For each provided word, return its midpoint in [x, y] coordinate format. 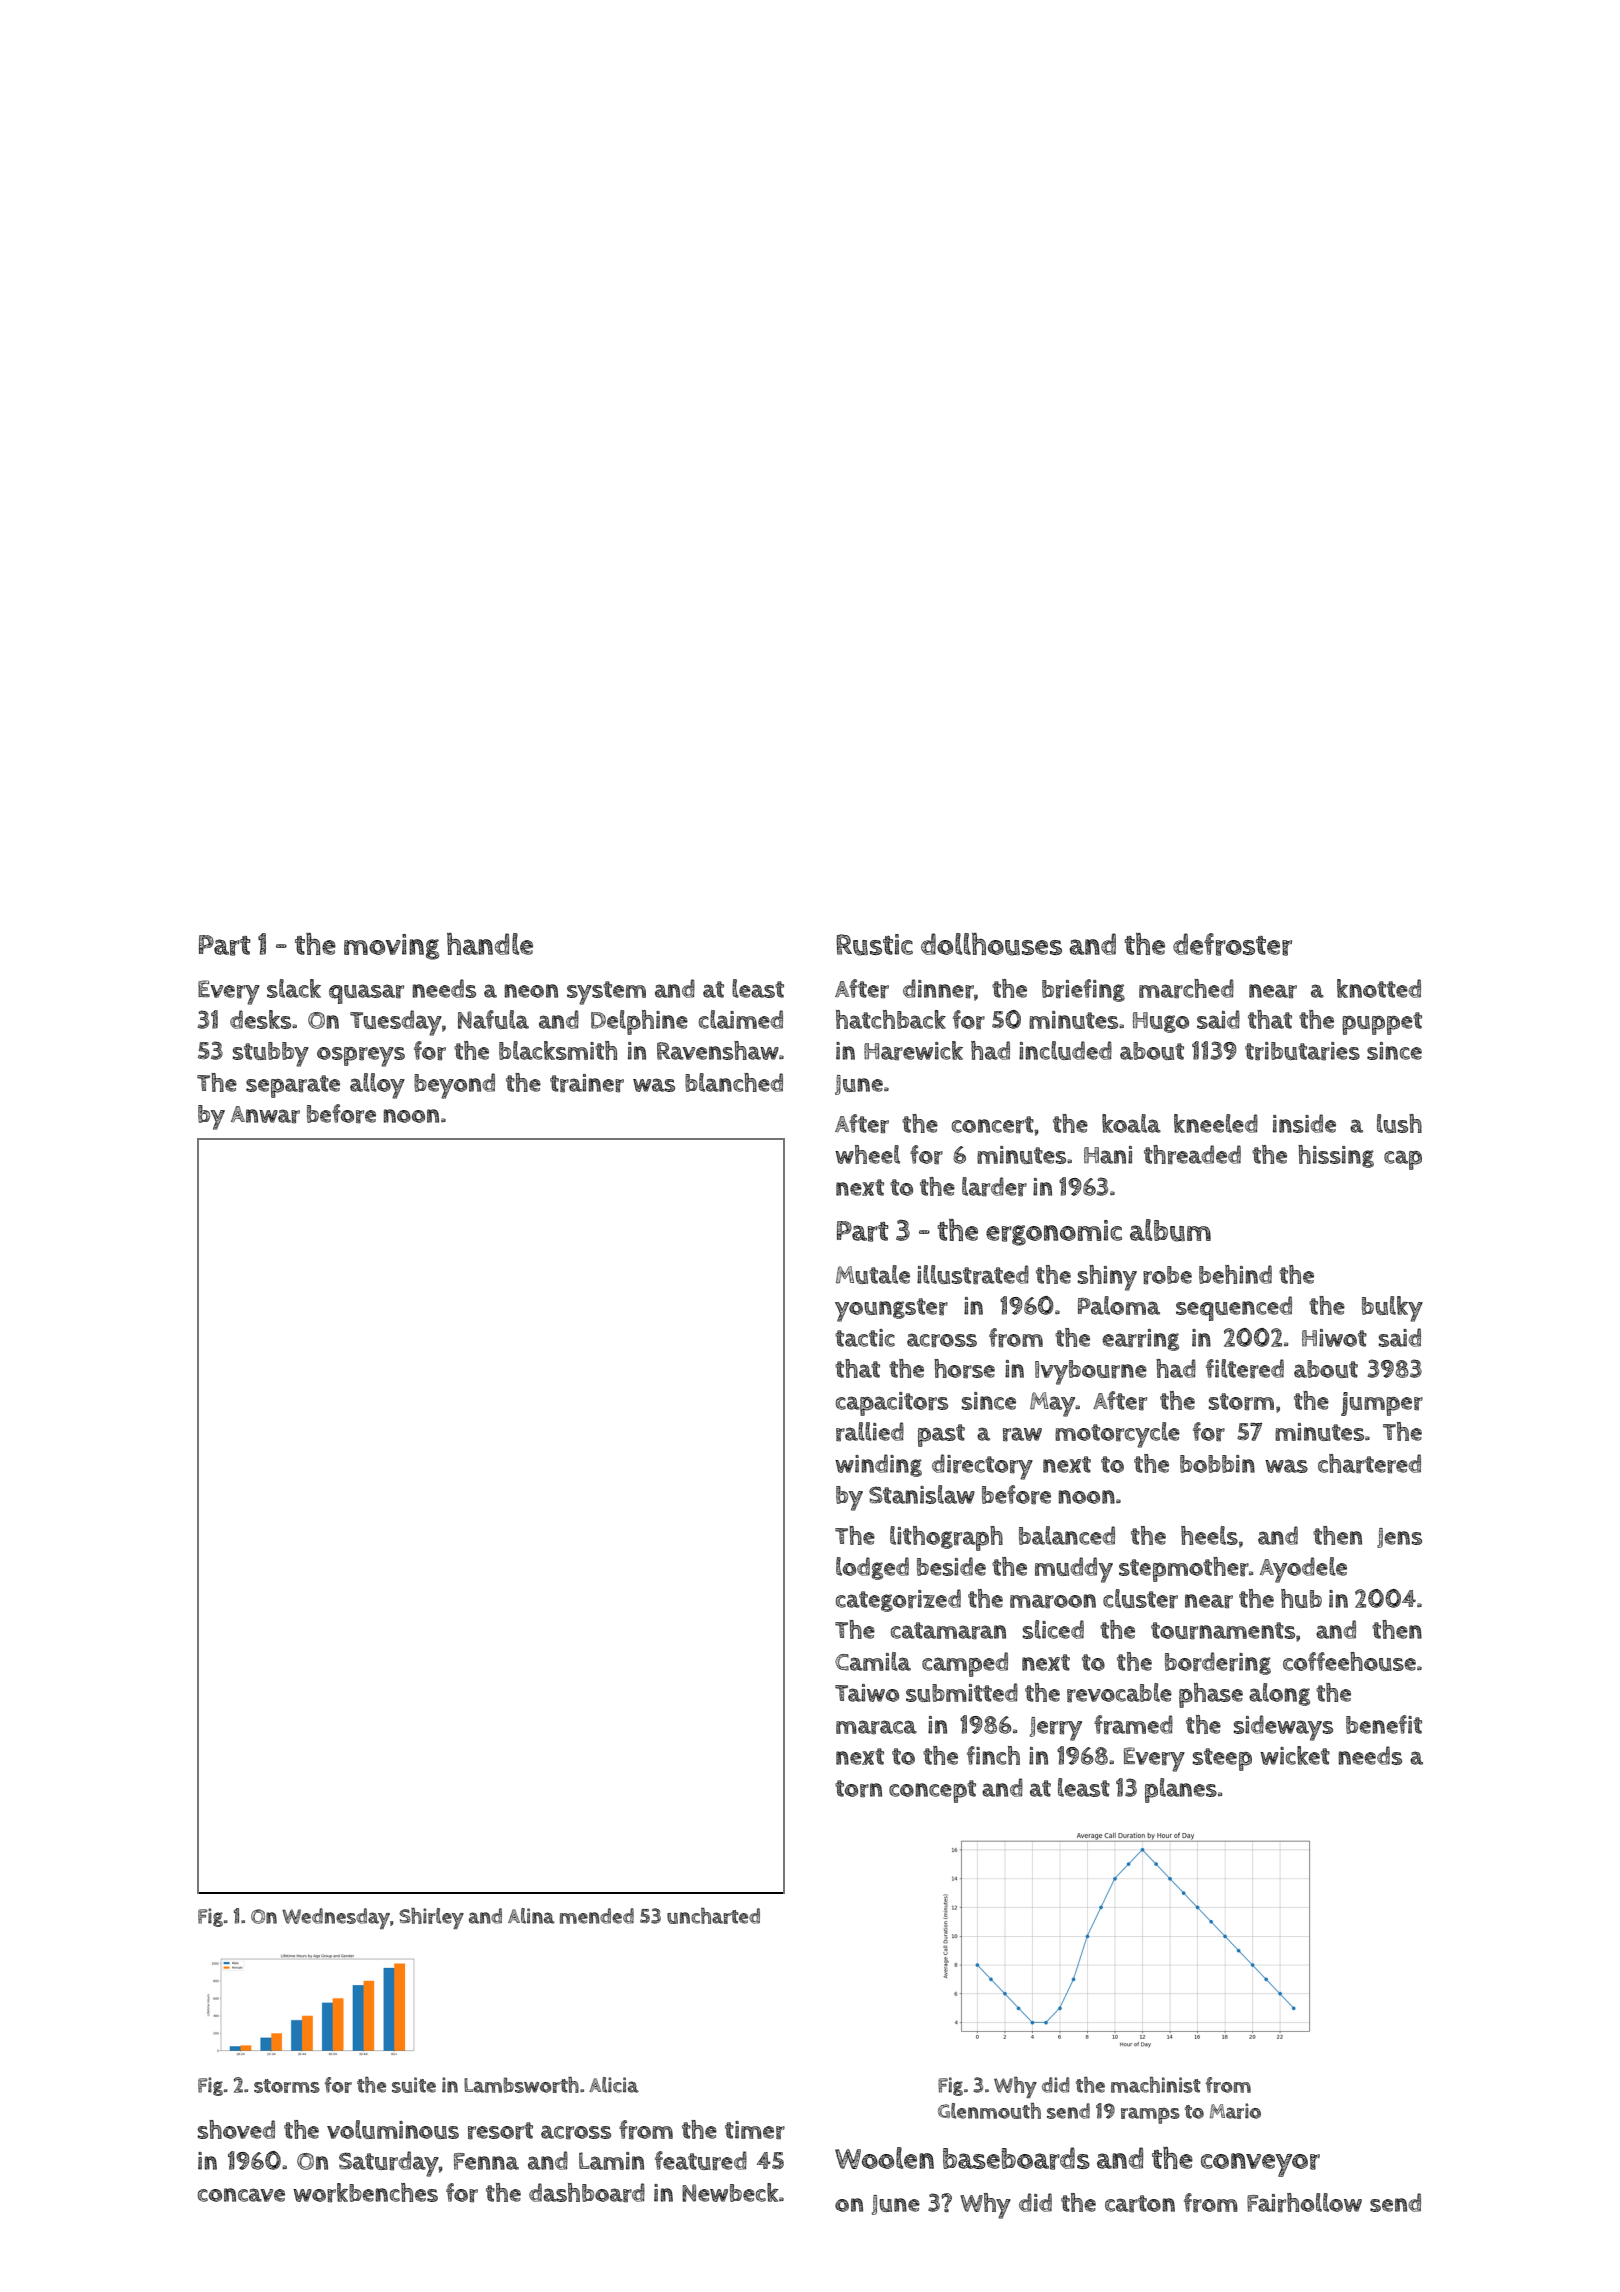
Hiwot [1334, 1338]
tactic [865, 1338]
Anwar [265, 1115]
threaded [1192, 1155]
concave [241, 2195]
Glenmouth [989, 2111]
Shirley [431, 1918]
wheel [867, 1154]
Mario [1235, 2111]
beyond [454, 1086]
